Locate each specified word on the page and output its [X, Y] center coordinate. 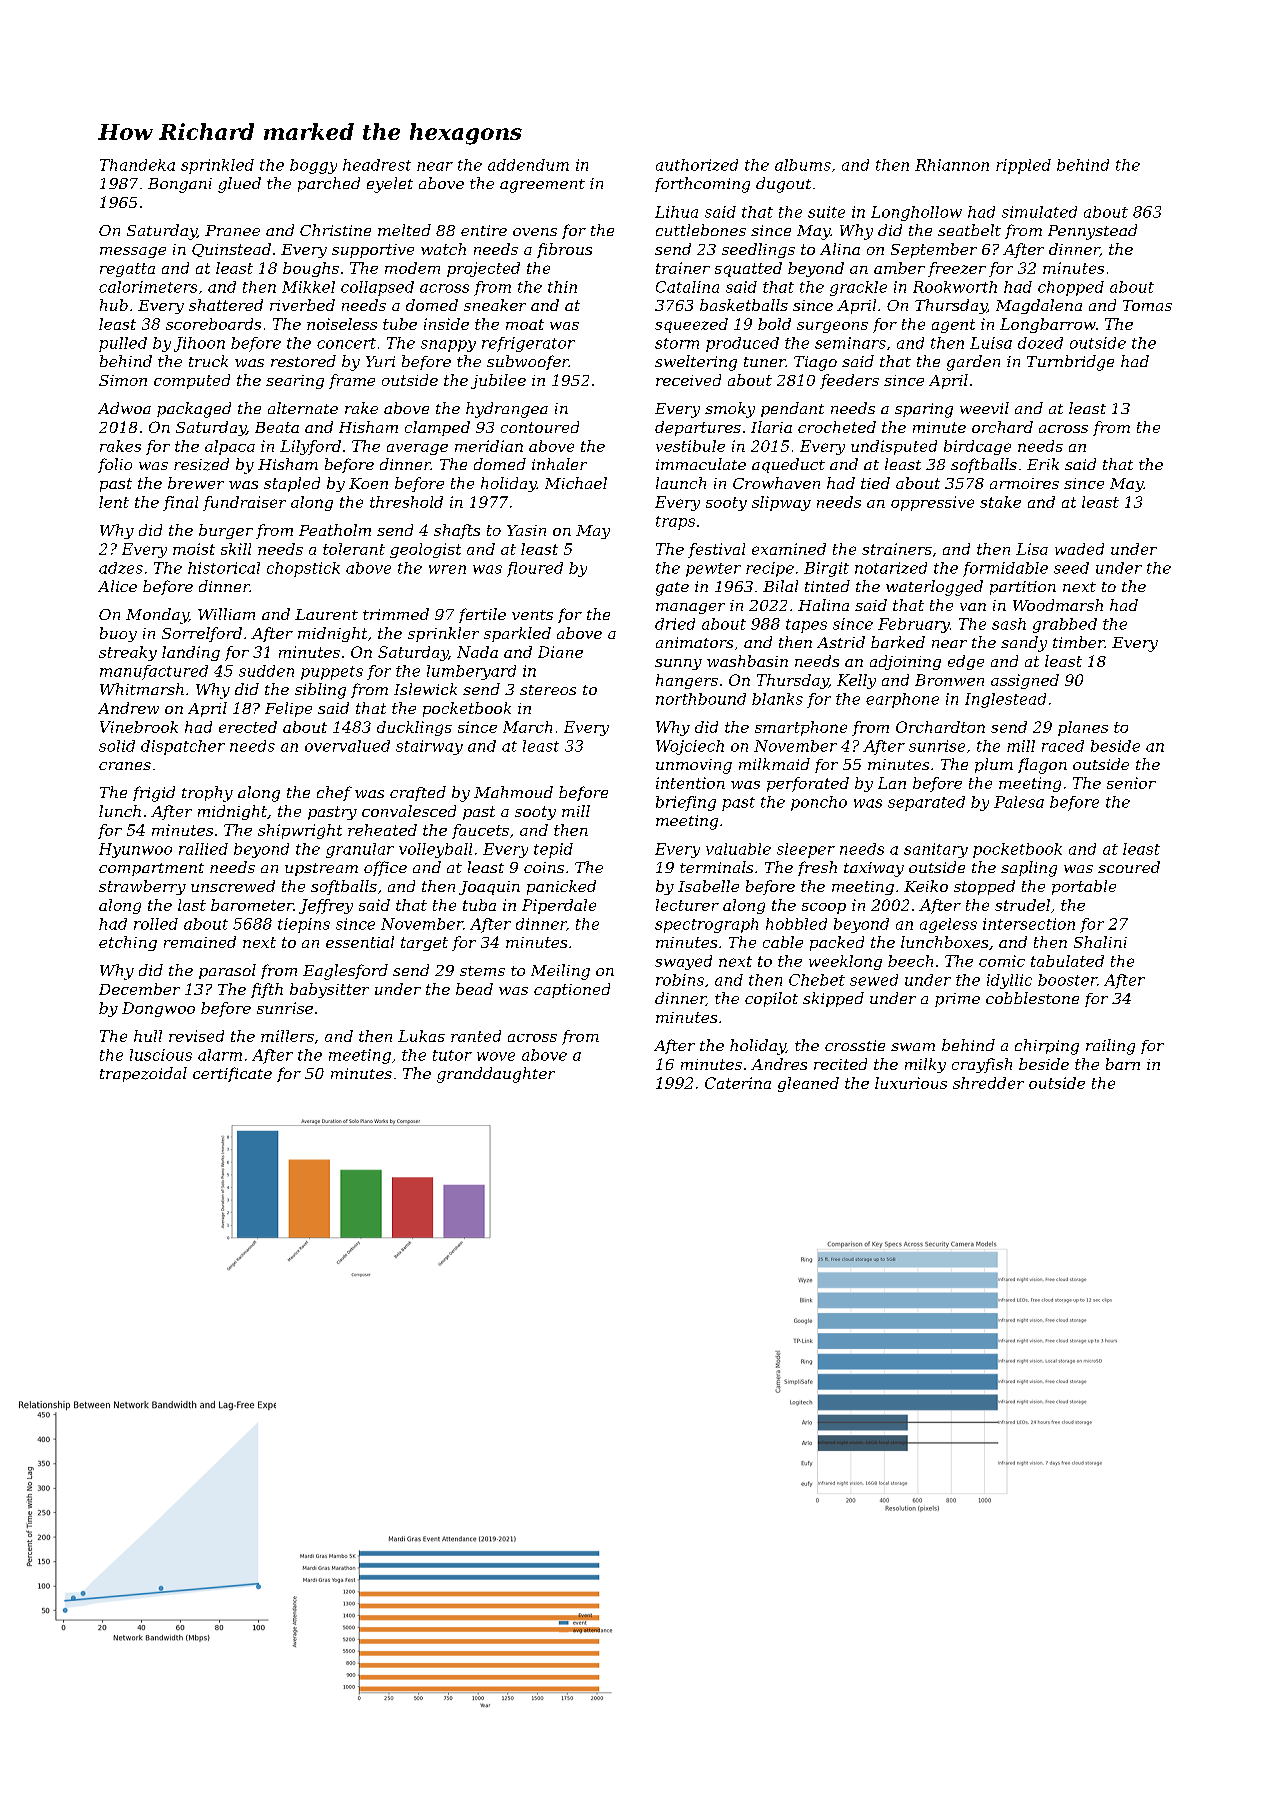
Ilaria [771, 427]
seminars [850, 343]
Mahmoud [513, 792]
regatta [127, 270]
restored [303, 361]
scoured [1129, 867]
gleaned [808, 1084]
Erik [1043, 464]
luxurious [911, 1083]
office [385, 868]
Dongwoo [158, 1009]
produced [742, 344]
